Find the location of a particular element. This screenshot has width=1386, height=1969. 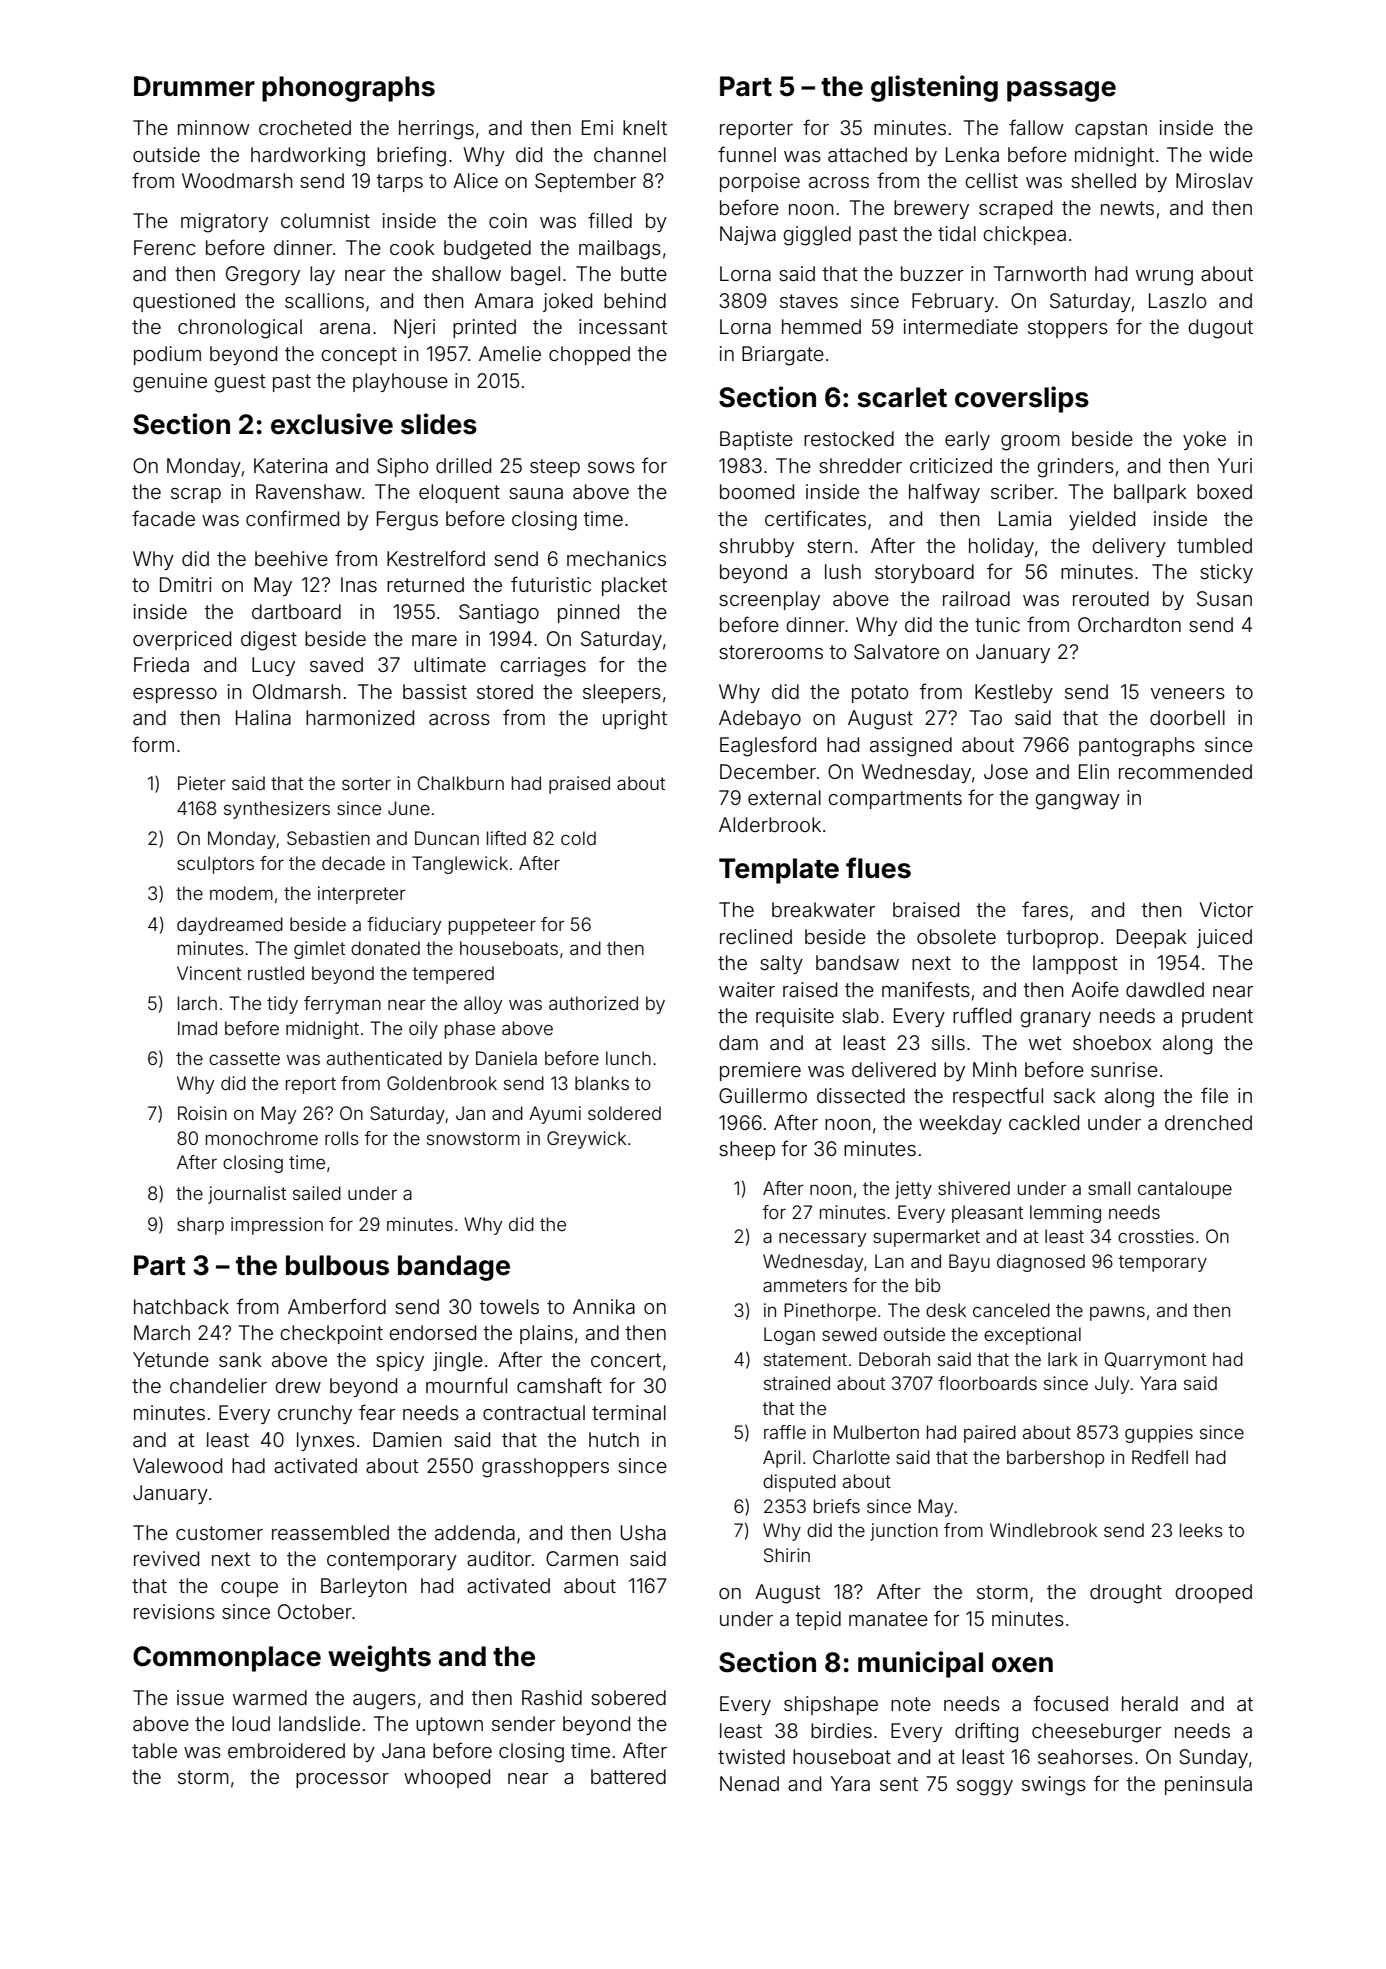

March is located at coordinates (162, 1332).
